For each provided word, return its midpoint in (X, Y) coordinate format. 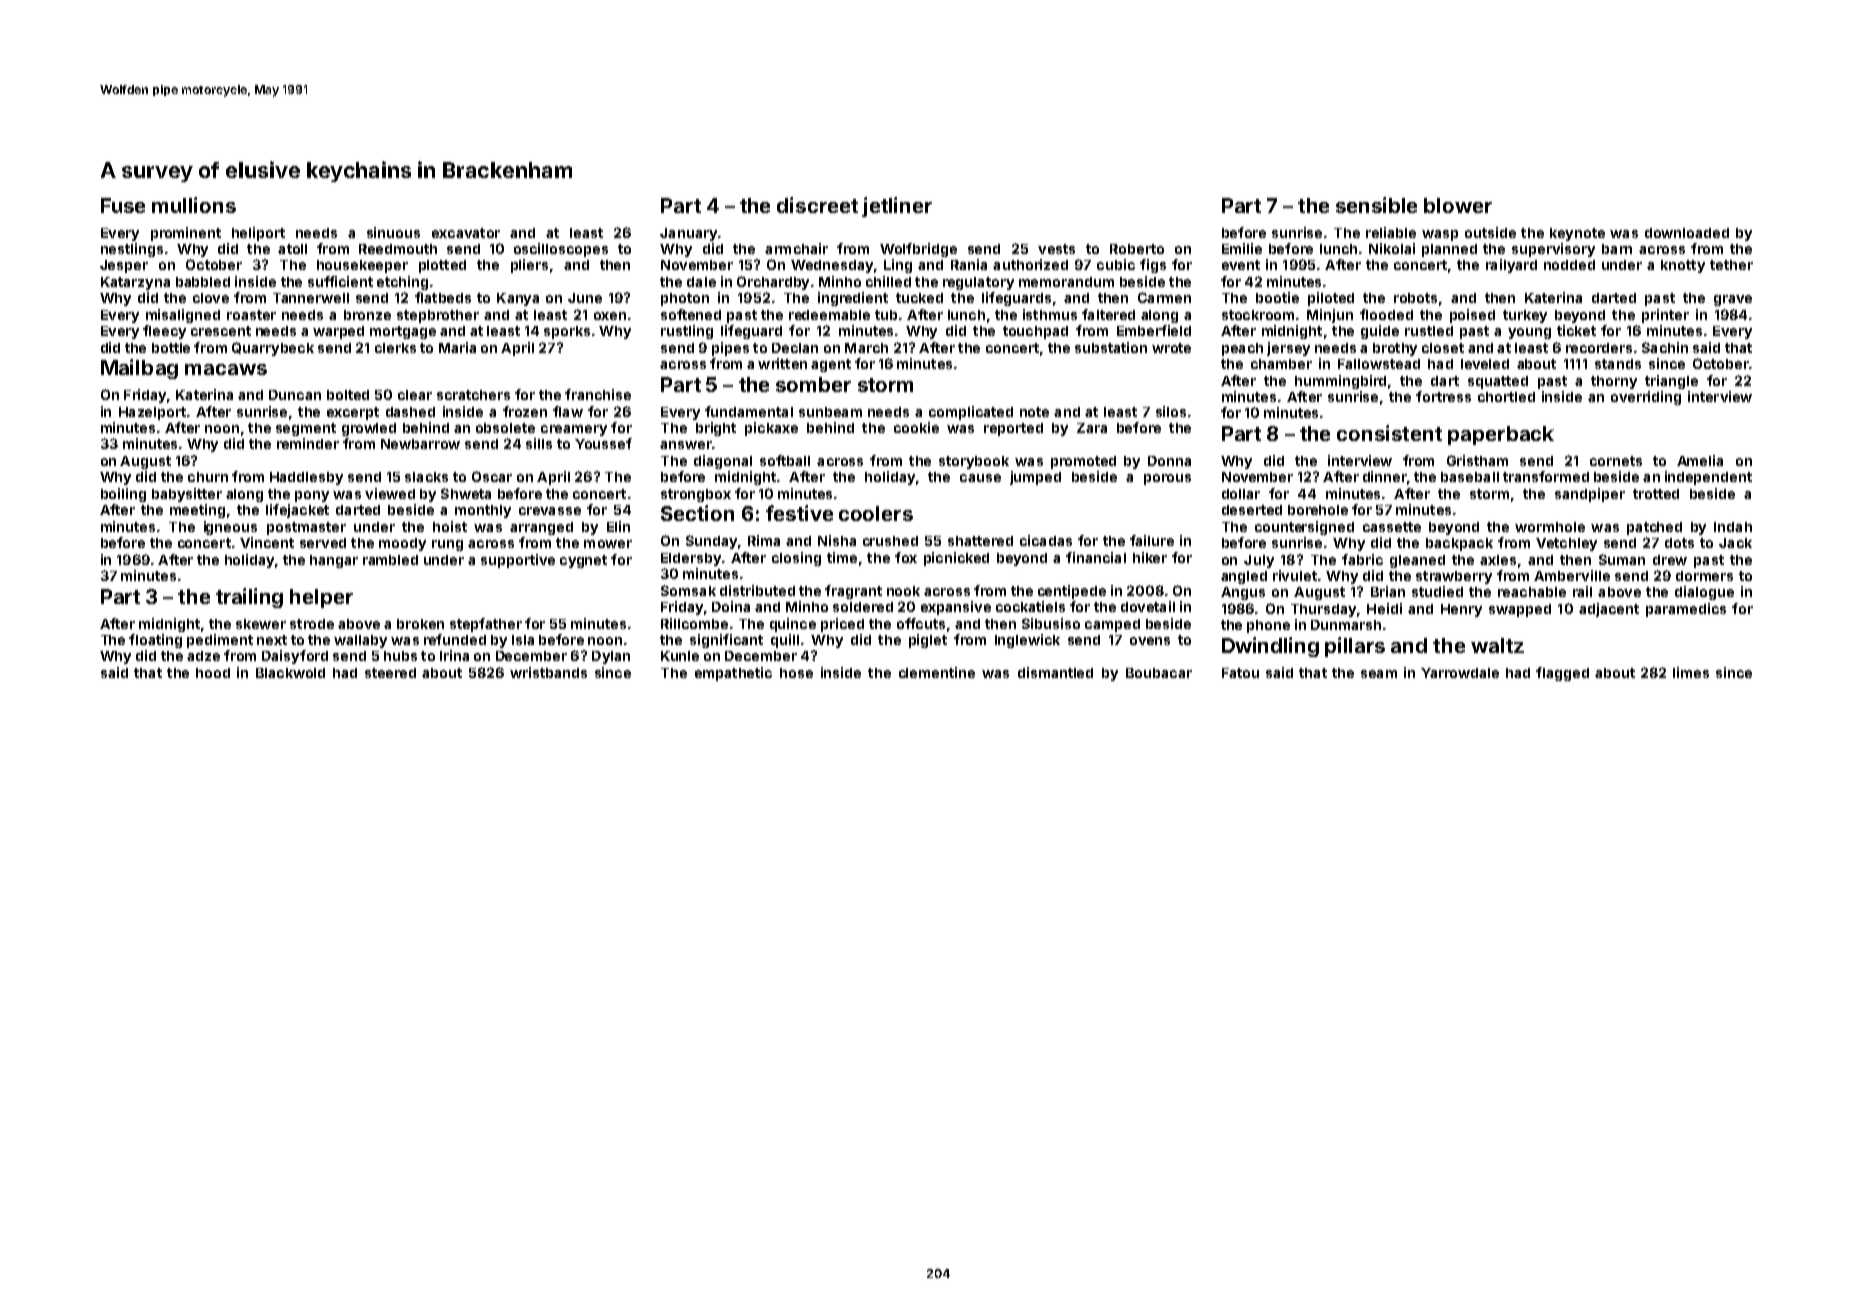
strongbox (696, 495)
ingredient (853, 299)
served (323, 543)
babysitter (187, 495)
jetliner (897, 207)
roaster (251, 315)
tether (1731, 265)
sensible (1376, 205)
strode (312, 624)
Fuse (123, 205)
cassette (1392, 527)
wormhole (1550, 527)
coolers (876, 513)
